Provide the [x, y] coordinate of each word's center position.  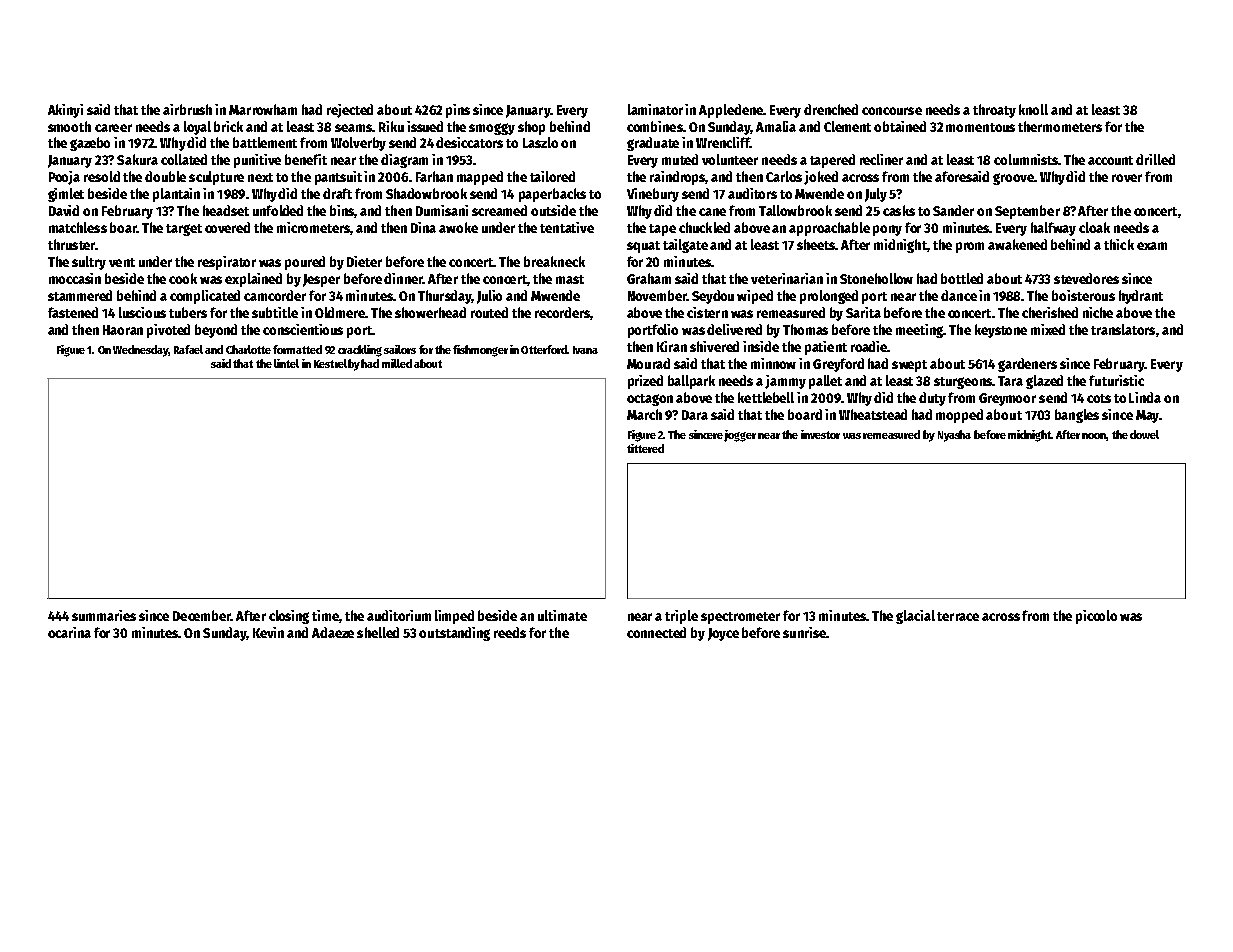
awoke [458, 227]
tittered [645, 448]
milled [397, 363]
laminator [655, 109]
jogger [740, 436]
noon [1094, 437]
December [202, 615]
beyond [216, 331]
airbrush [187, 109]
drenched [831, 109]
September [1027, 212]
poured [305, 263]
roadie [869, 346]
